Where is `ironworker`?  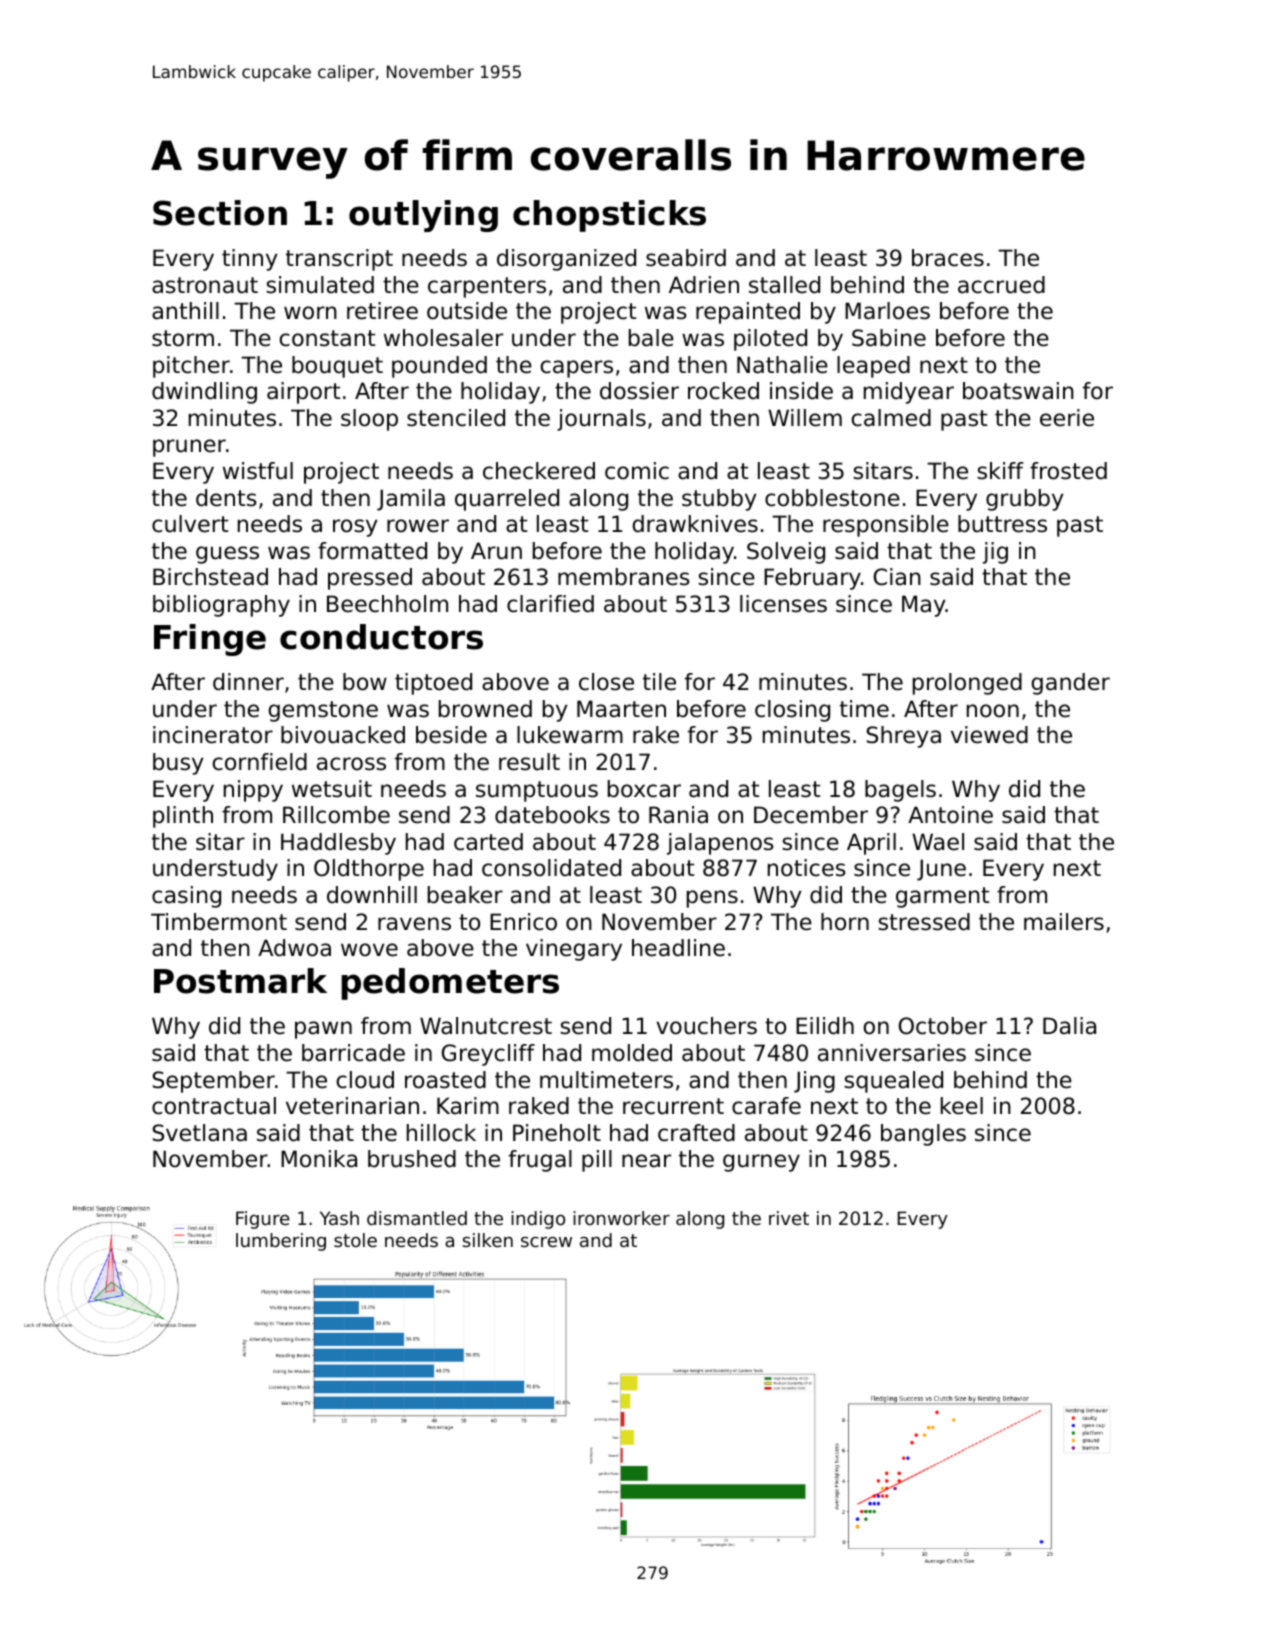 ironworker is located at coordinates (621, 1218).
